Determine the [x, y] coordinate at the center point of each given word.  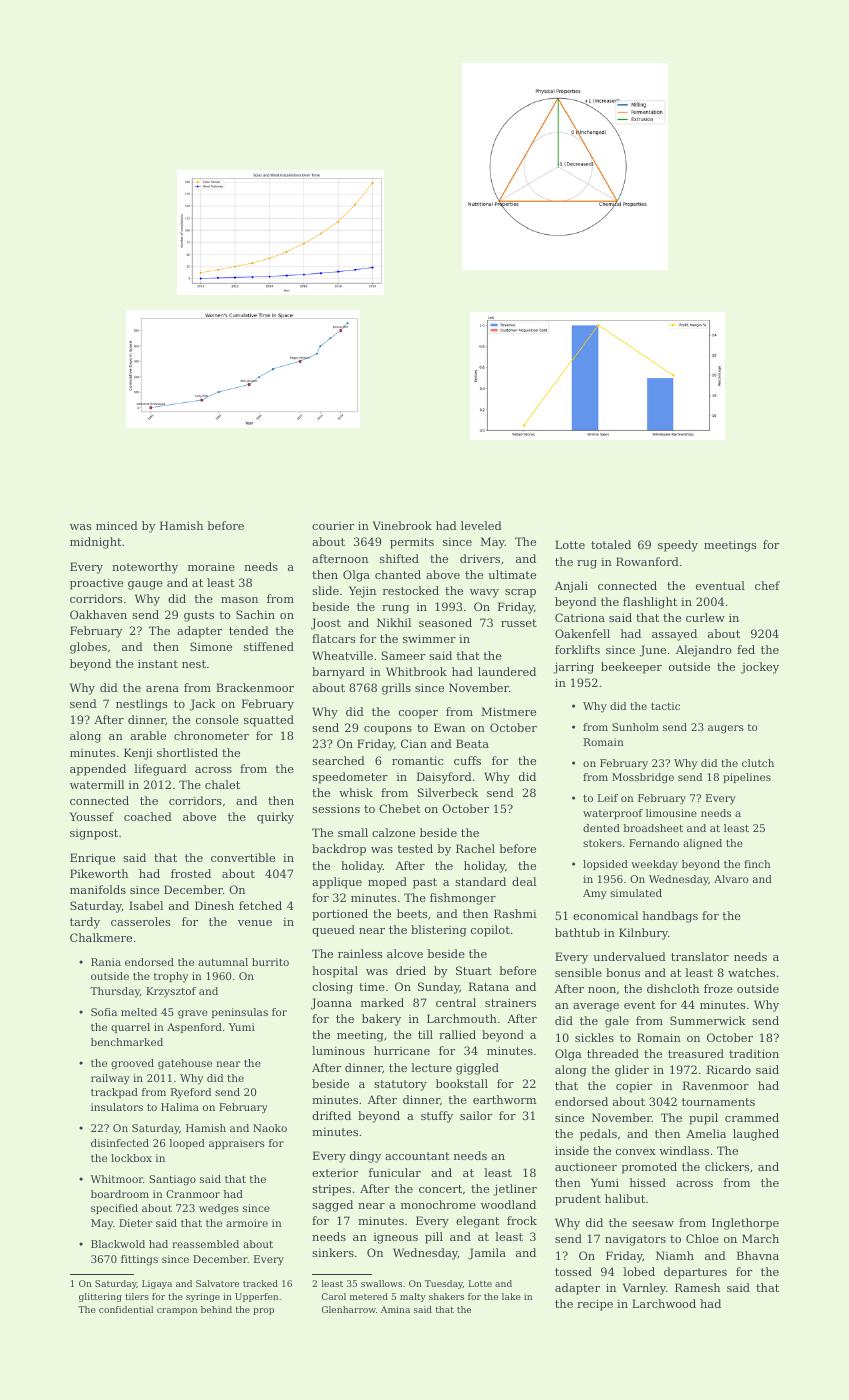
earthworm [504, 1099]
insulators [117, 1107]
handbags [670, 917]
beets [412, 913]
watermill [97, 784]
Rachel [475, 848]
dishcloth [673, 988]
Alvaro [731, 879]
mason [239, 600]
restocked [411, 590]
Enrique [92, 859]
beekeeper [631, 668]
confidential [126, 1309]
